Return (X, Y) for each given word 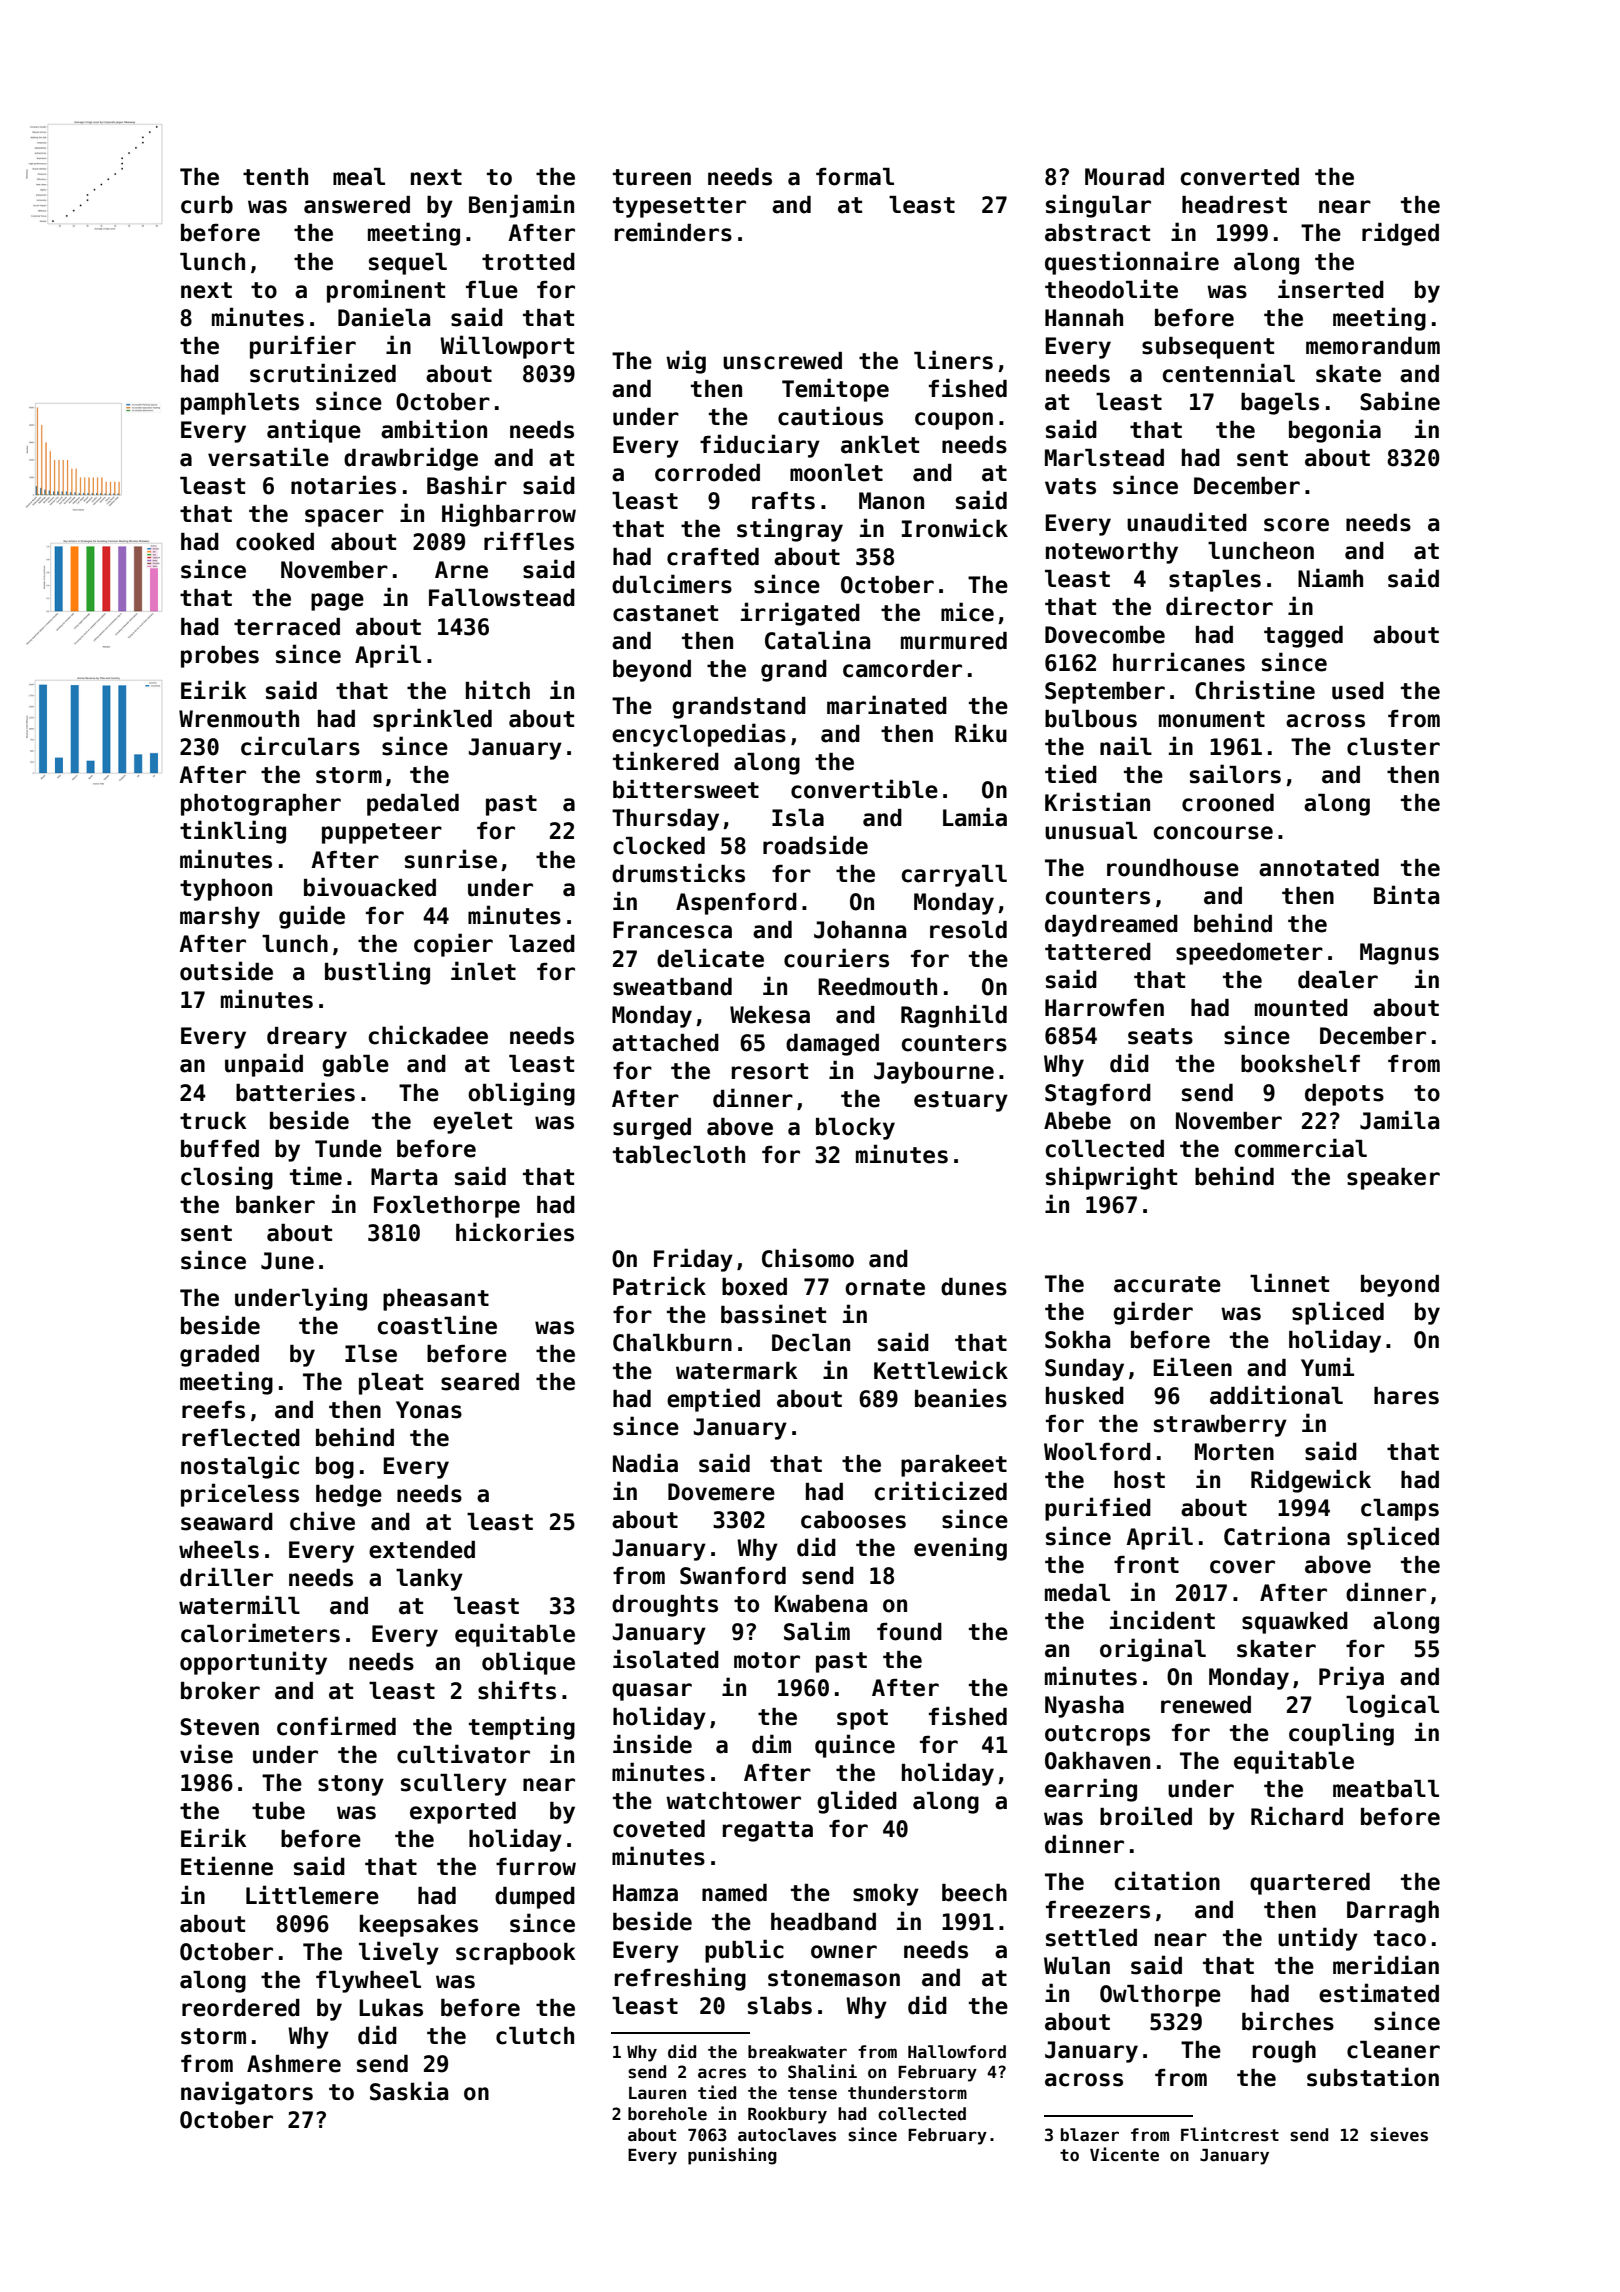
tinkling (233, 832)
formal (855, 177)
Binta (1406, 895)
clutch (535, 2036)
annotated (1319, 868)
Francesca (672, 930)
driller (226, 1577)
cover (1242, 1567)
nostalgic (240, 1467)
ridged (1400, 234)
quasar (652, 1692)
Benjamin (521, 206)
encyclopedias (699, 735)
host (1139, 1480)
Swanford (733, 1576)
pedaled (413, 805)
